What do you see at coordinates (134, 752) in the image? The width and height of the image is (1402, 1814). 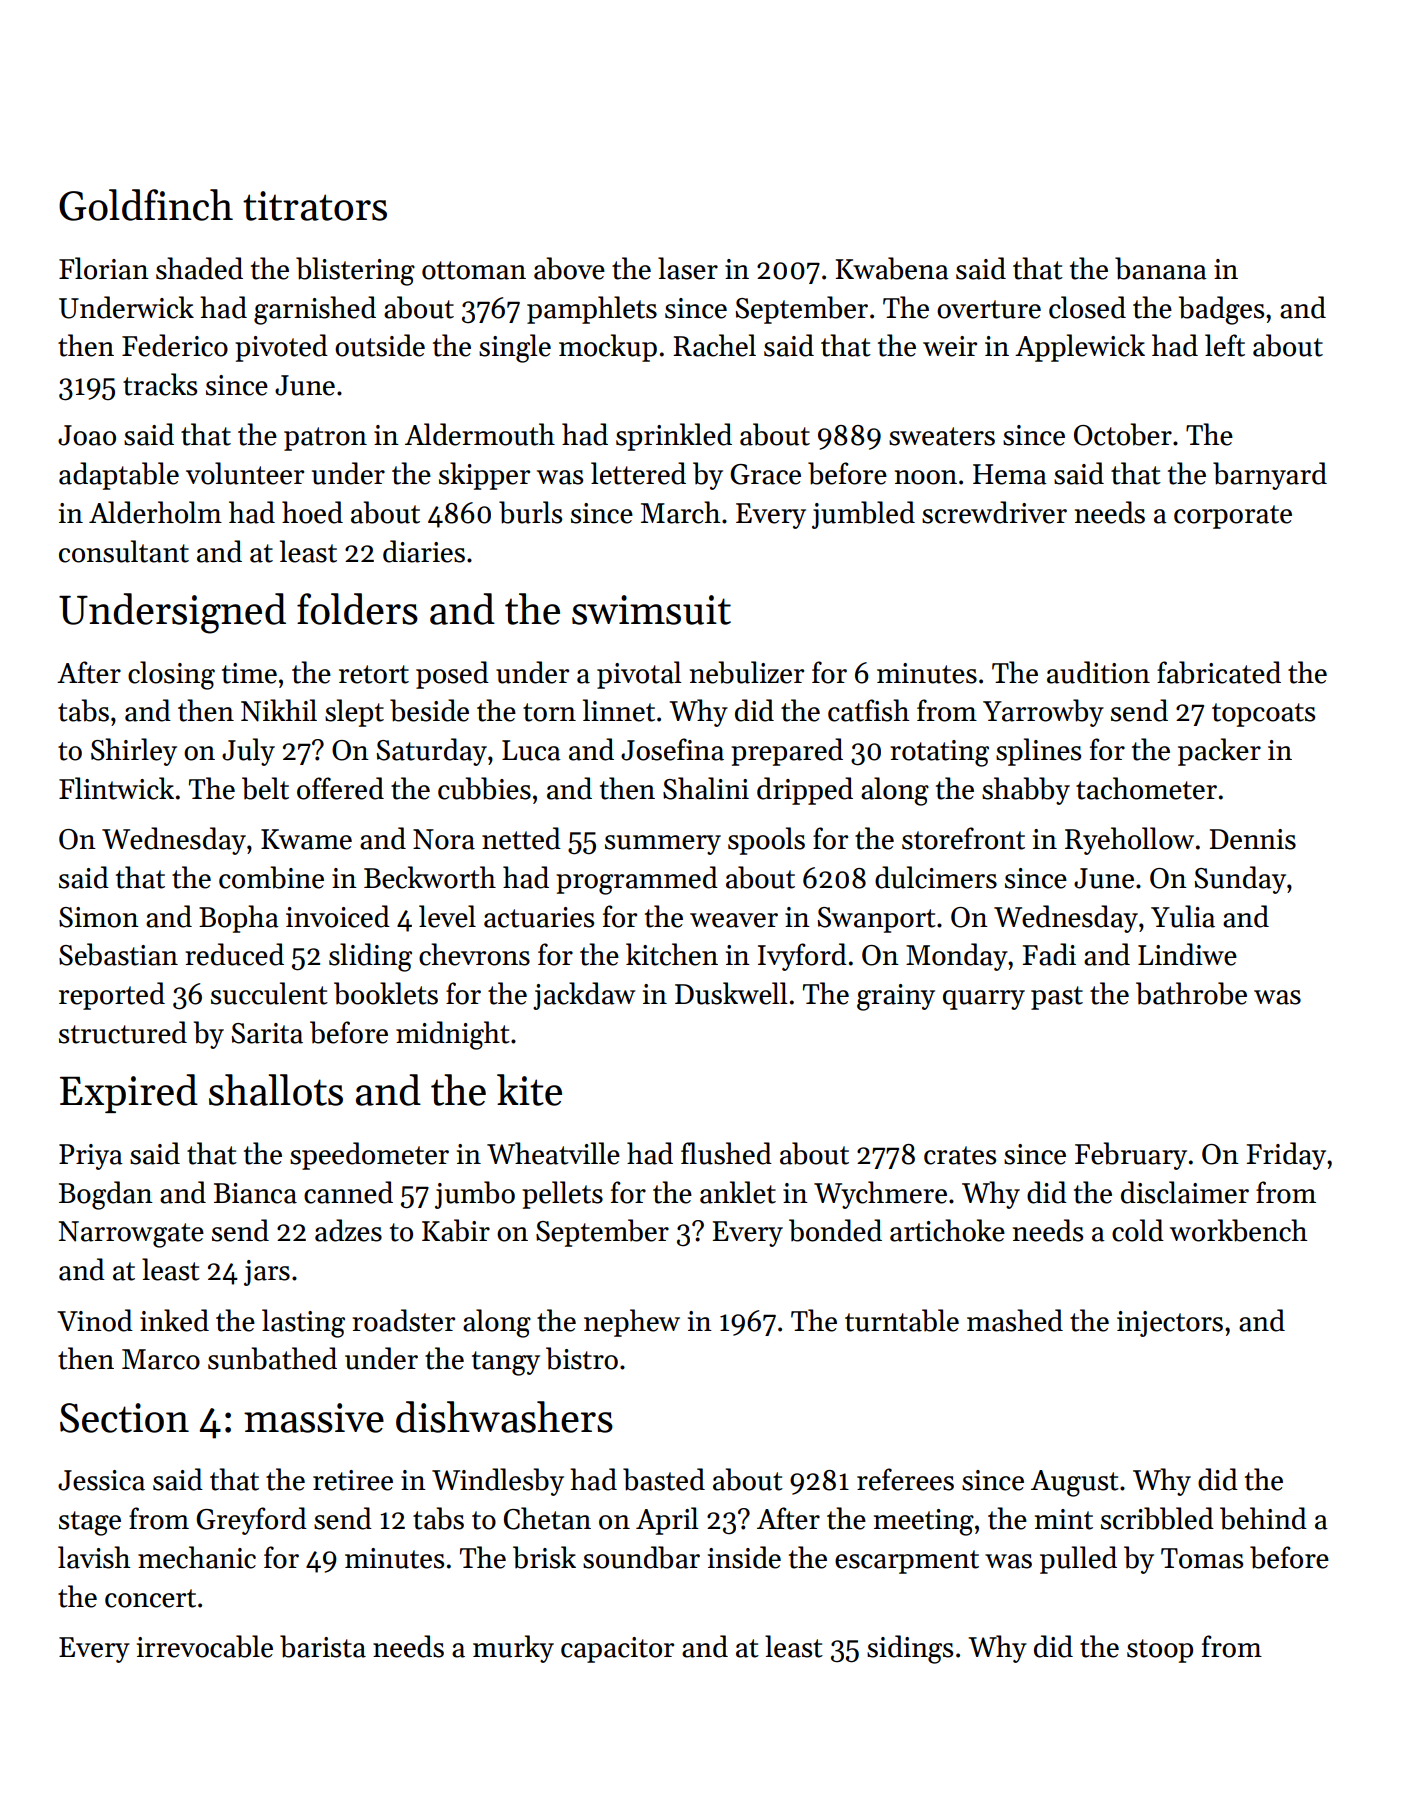 I see `Shirley` at bounding box center [134, 752].
